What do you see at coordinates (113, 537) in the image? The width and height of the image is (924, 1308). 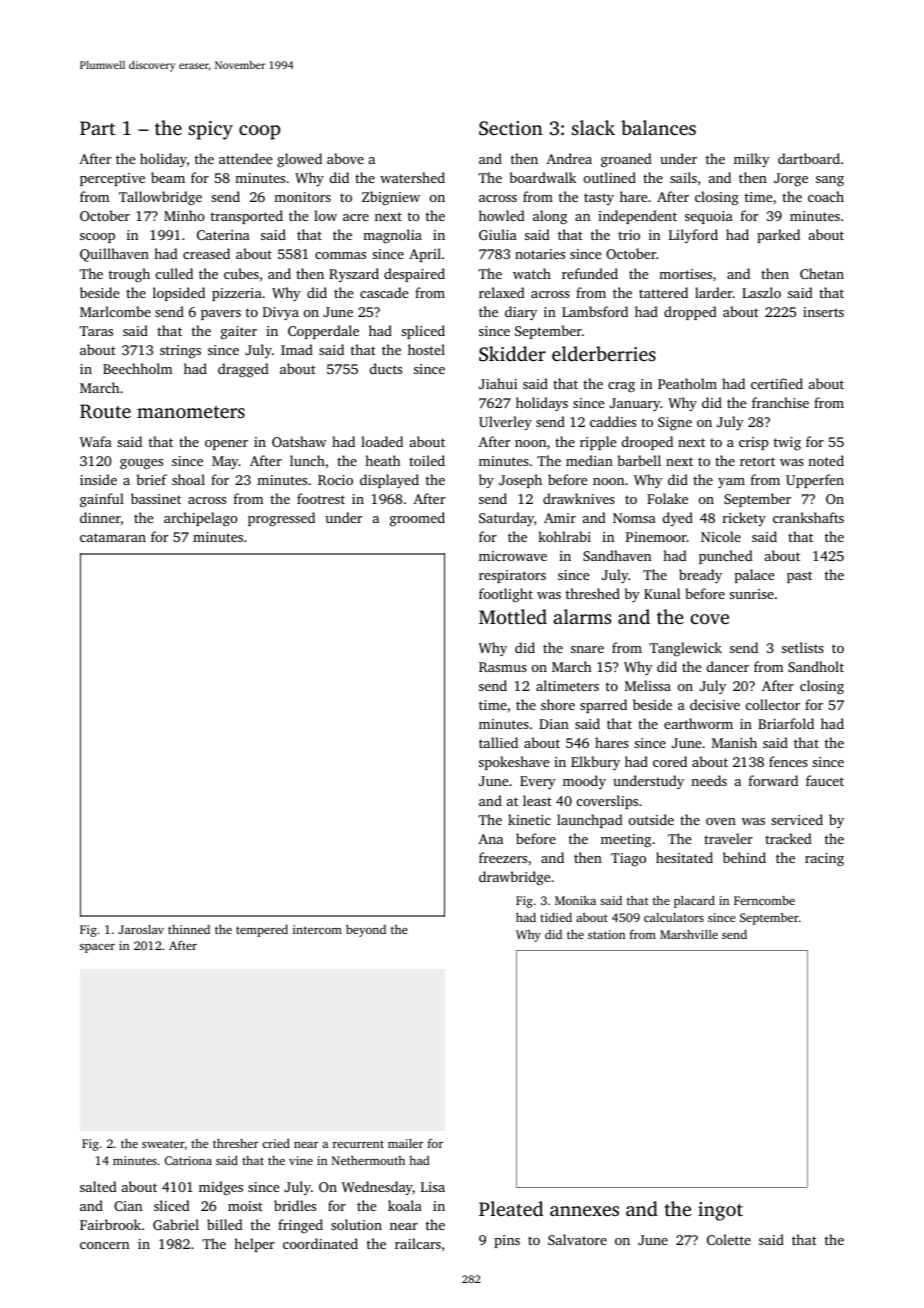 I see `catamaran` at bounding box center [113, 537].
